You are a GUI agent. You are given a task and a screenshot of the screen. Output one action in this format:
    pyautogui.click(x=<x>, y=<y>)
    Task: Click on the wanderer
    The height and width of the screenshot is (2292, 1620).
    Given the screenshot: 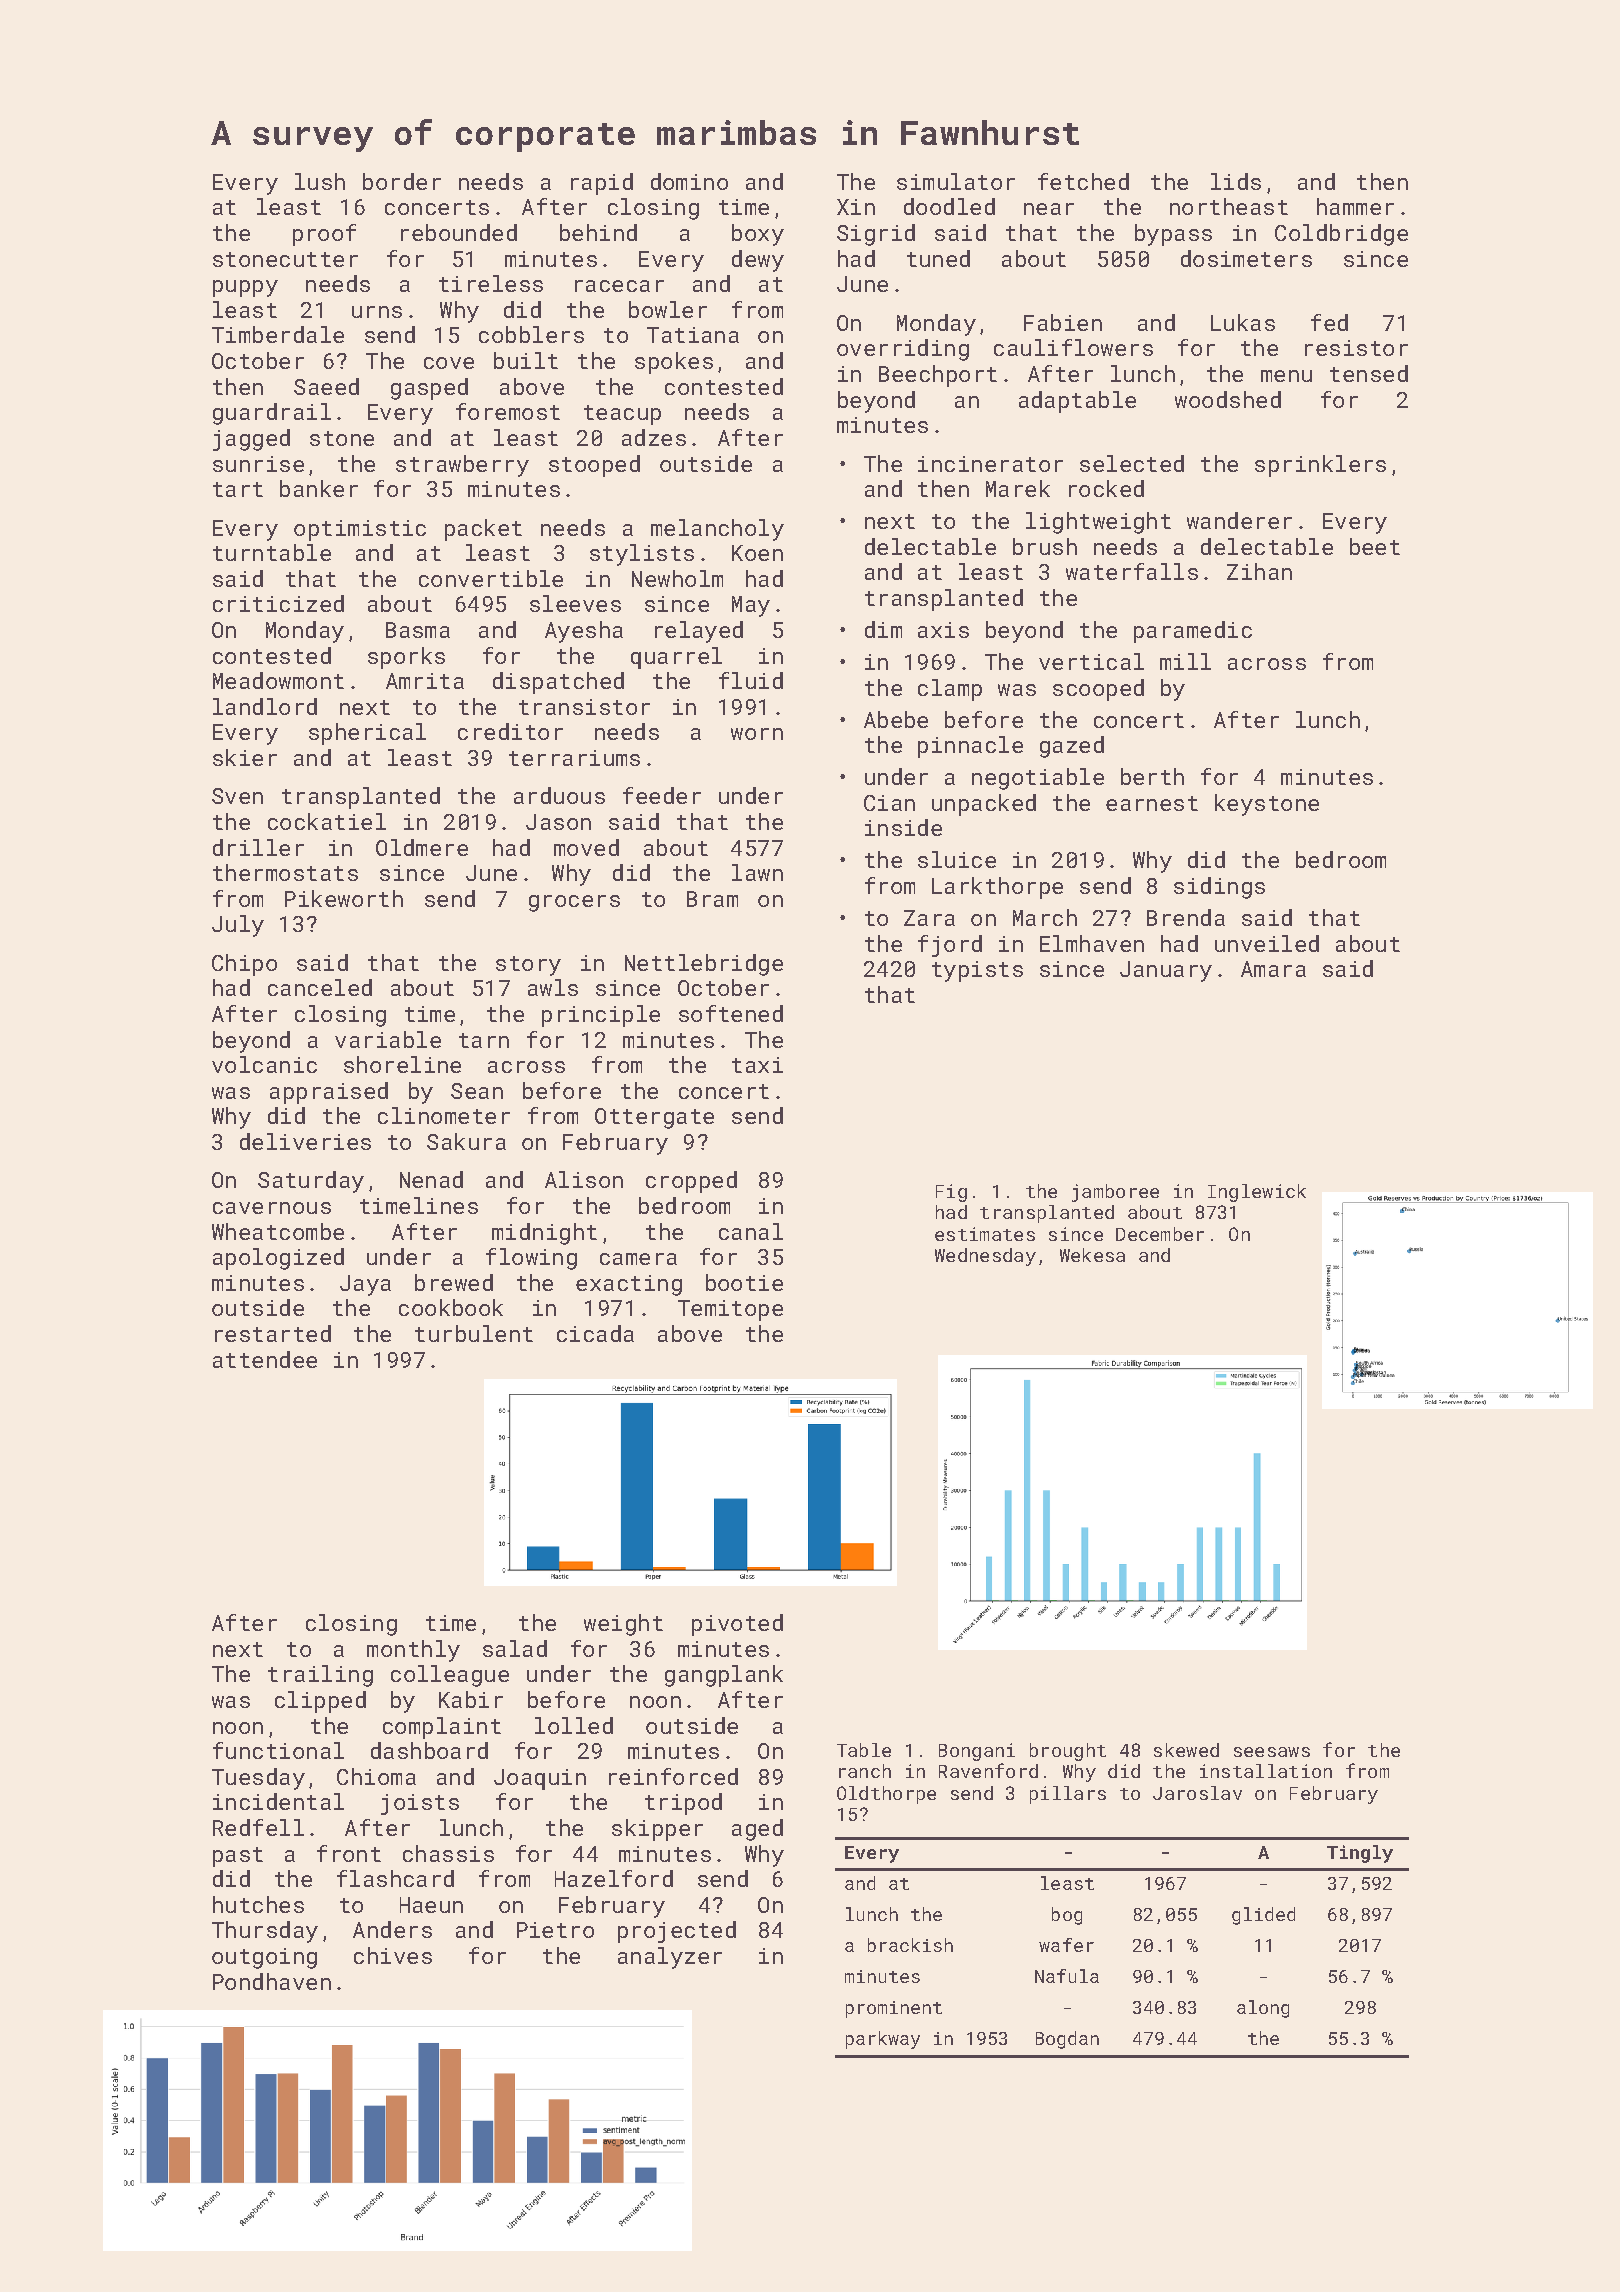 What is the action you would take?
    pyautogui.click(x=1239, y=520)
